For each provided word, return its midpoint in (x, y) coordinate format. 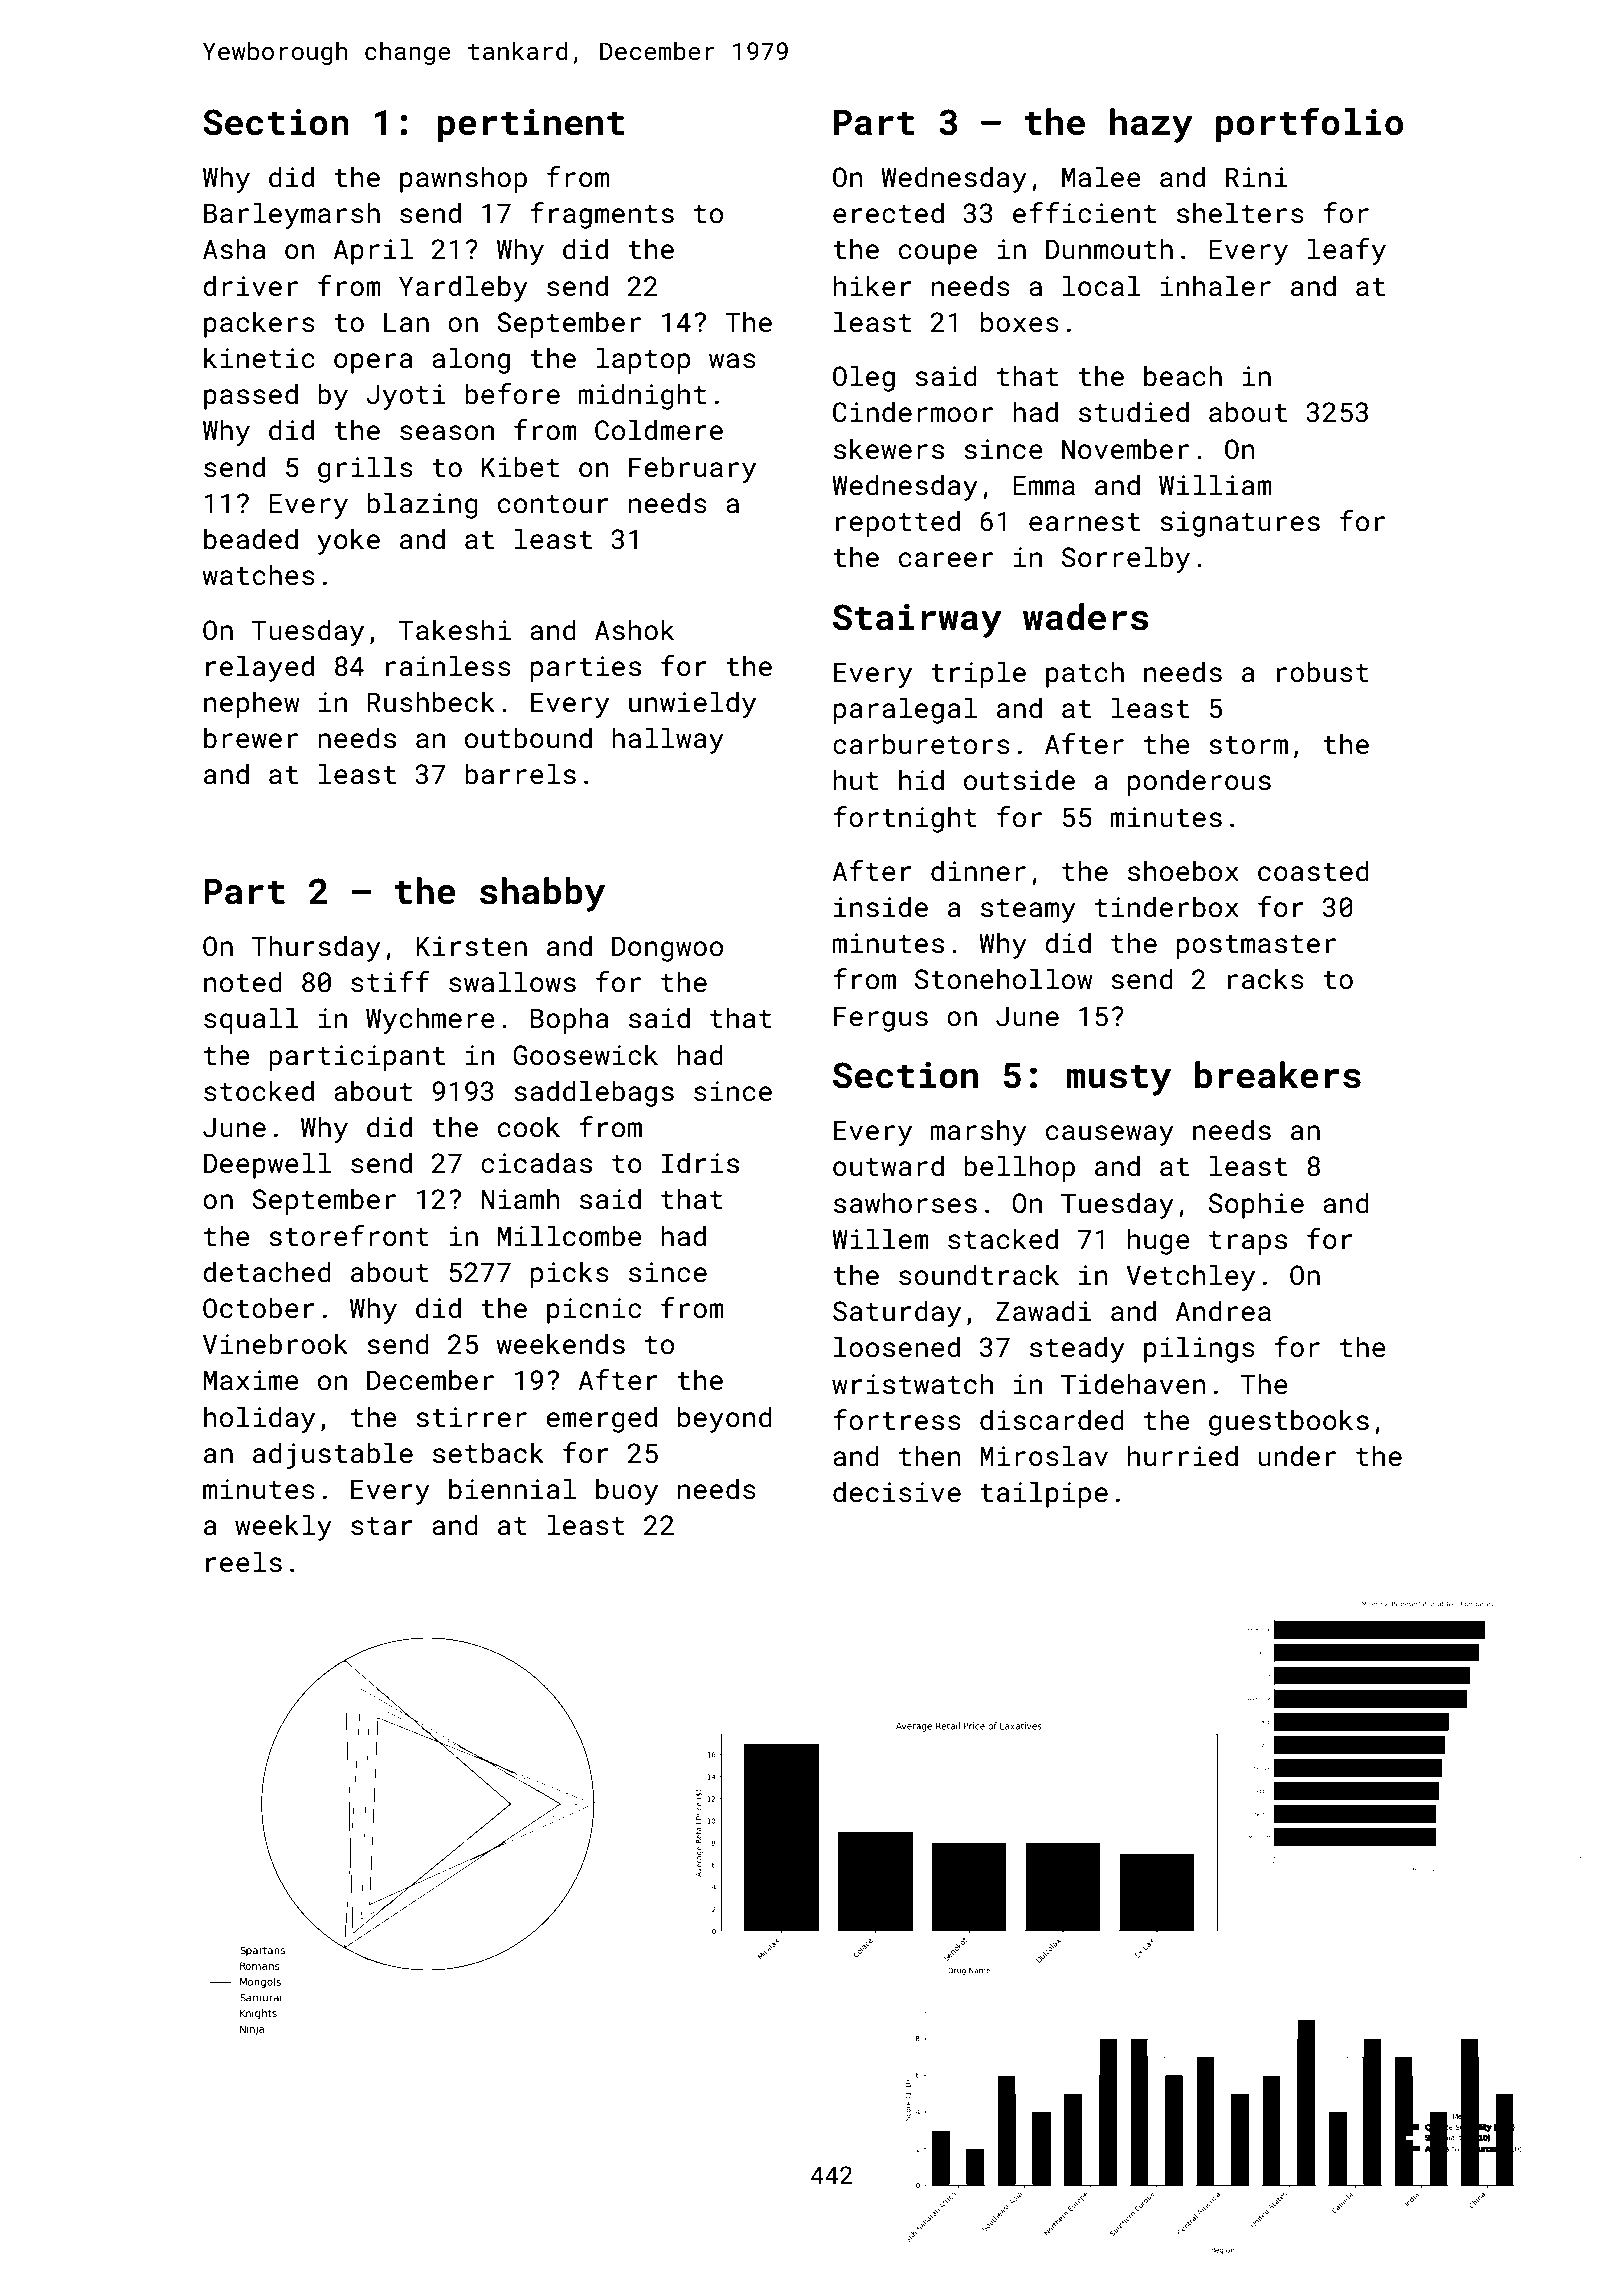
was (732, 361)
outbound (528, 738)
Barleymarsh (292, 215)
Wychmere (430, 1020)
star (382, 1526)
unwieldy (692, 704)
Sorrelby (1126, 559)
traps (1248, 1243)
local (1102, 286)
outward (888, 1166)
